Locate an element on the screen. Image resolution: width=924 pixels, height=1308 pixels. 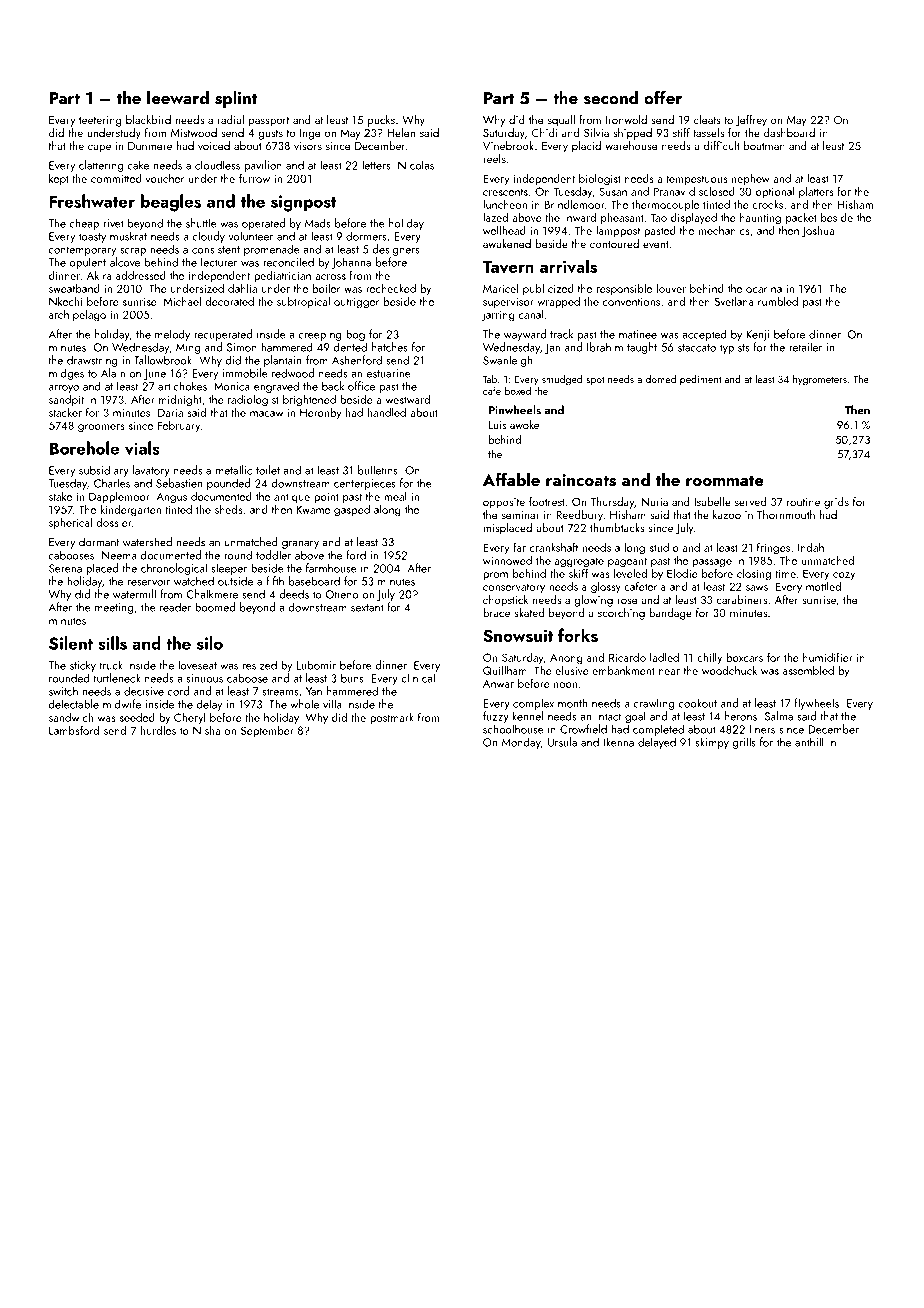
kept is located at coordinates (59, 179).
